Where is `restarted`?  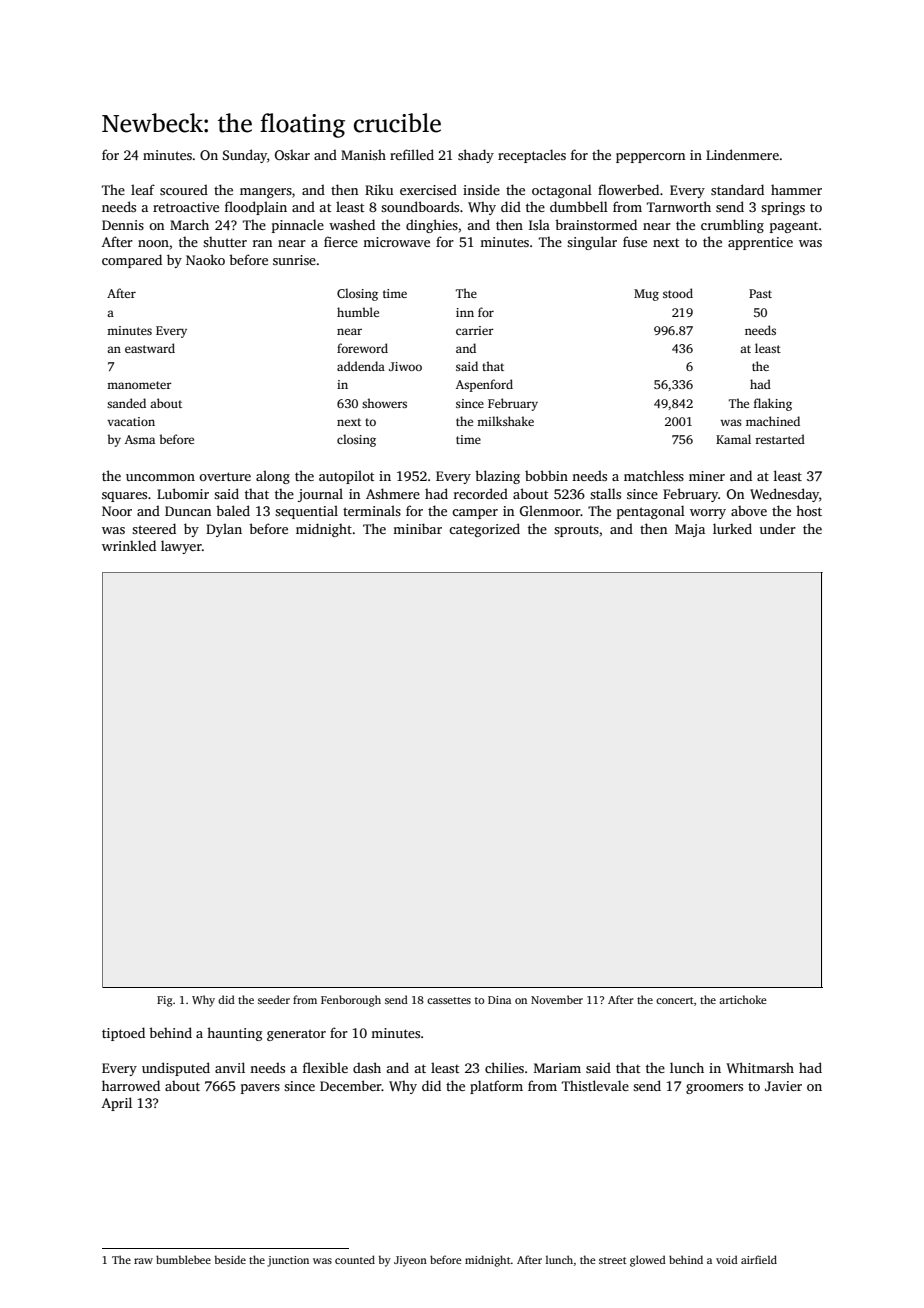
restarted is located at coordinates (780, 439).
